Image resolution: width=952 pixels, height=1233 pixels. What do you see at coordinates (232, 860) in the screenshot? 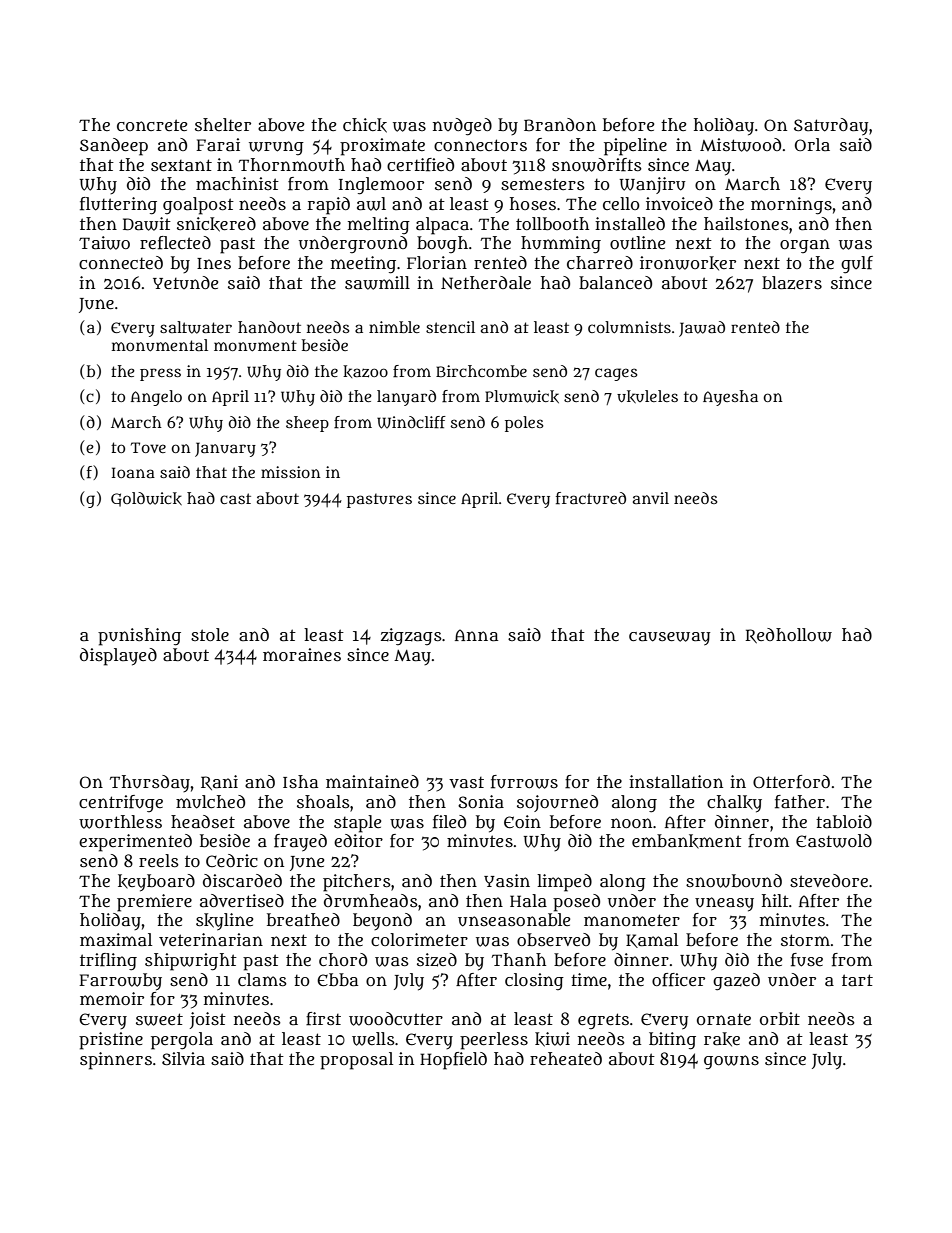
I see `Cedric` at bounding box center [232, 860].
